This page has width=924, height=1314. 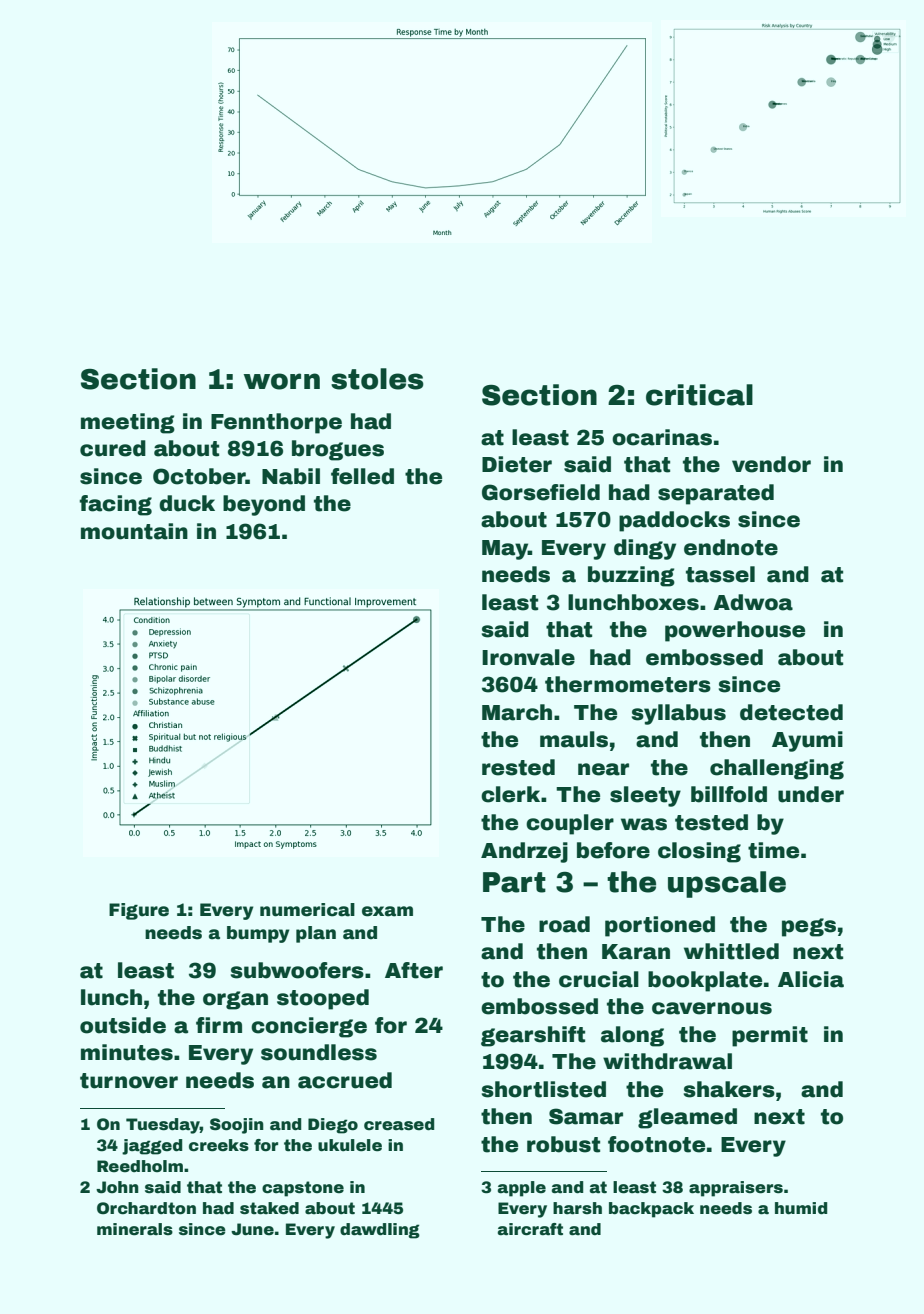 What do you see at coordinates (530, 1229) in the page?
I see `aircraft` at bounding box center [530, 1229].
